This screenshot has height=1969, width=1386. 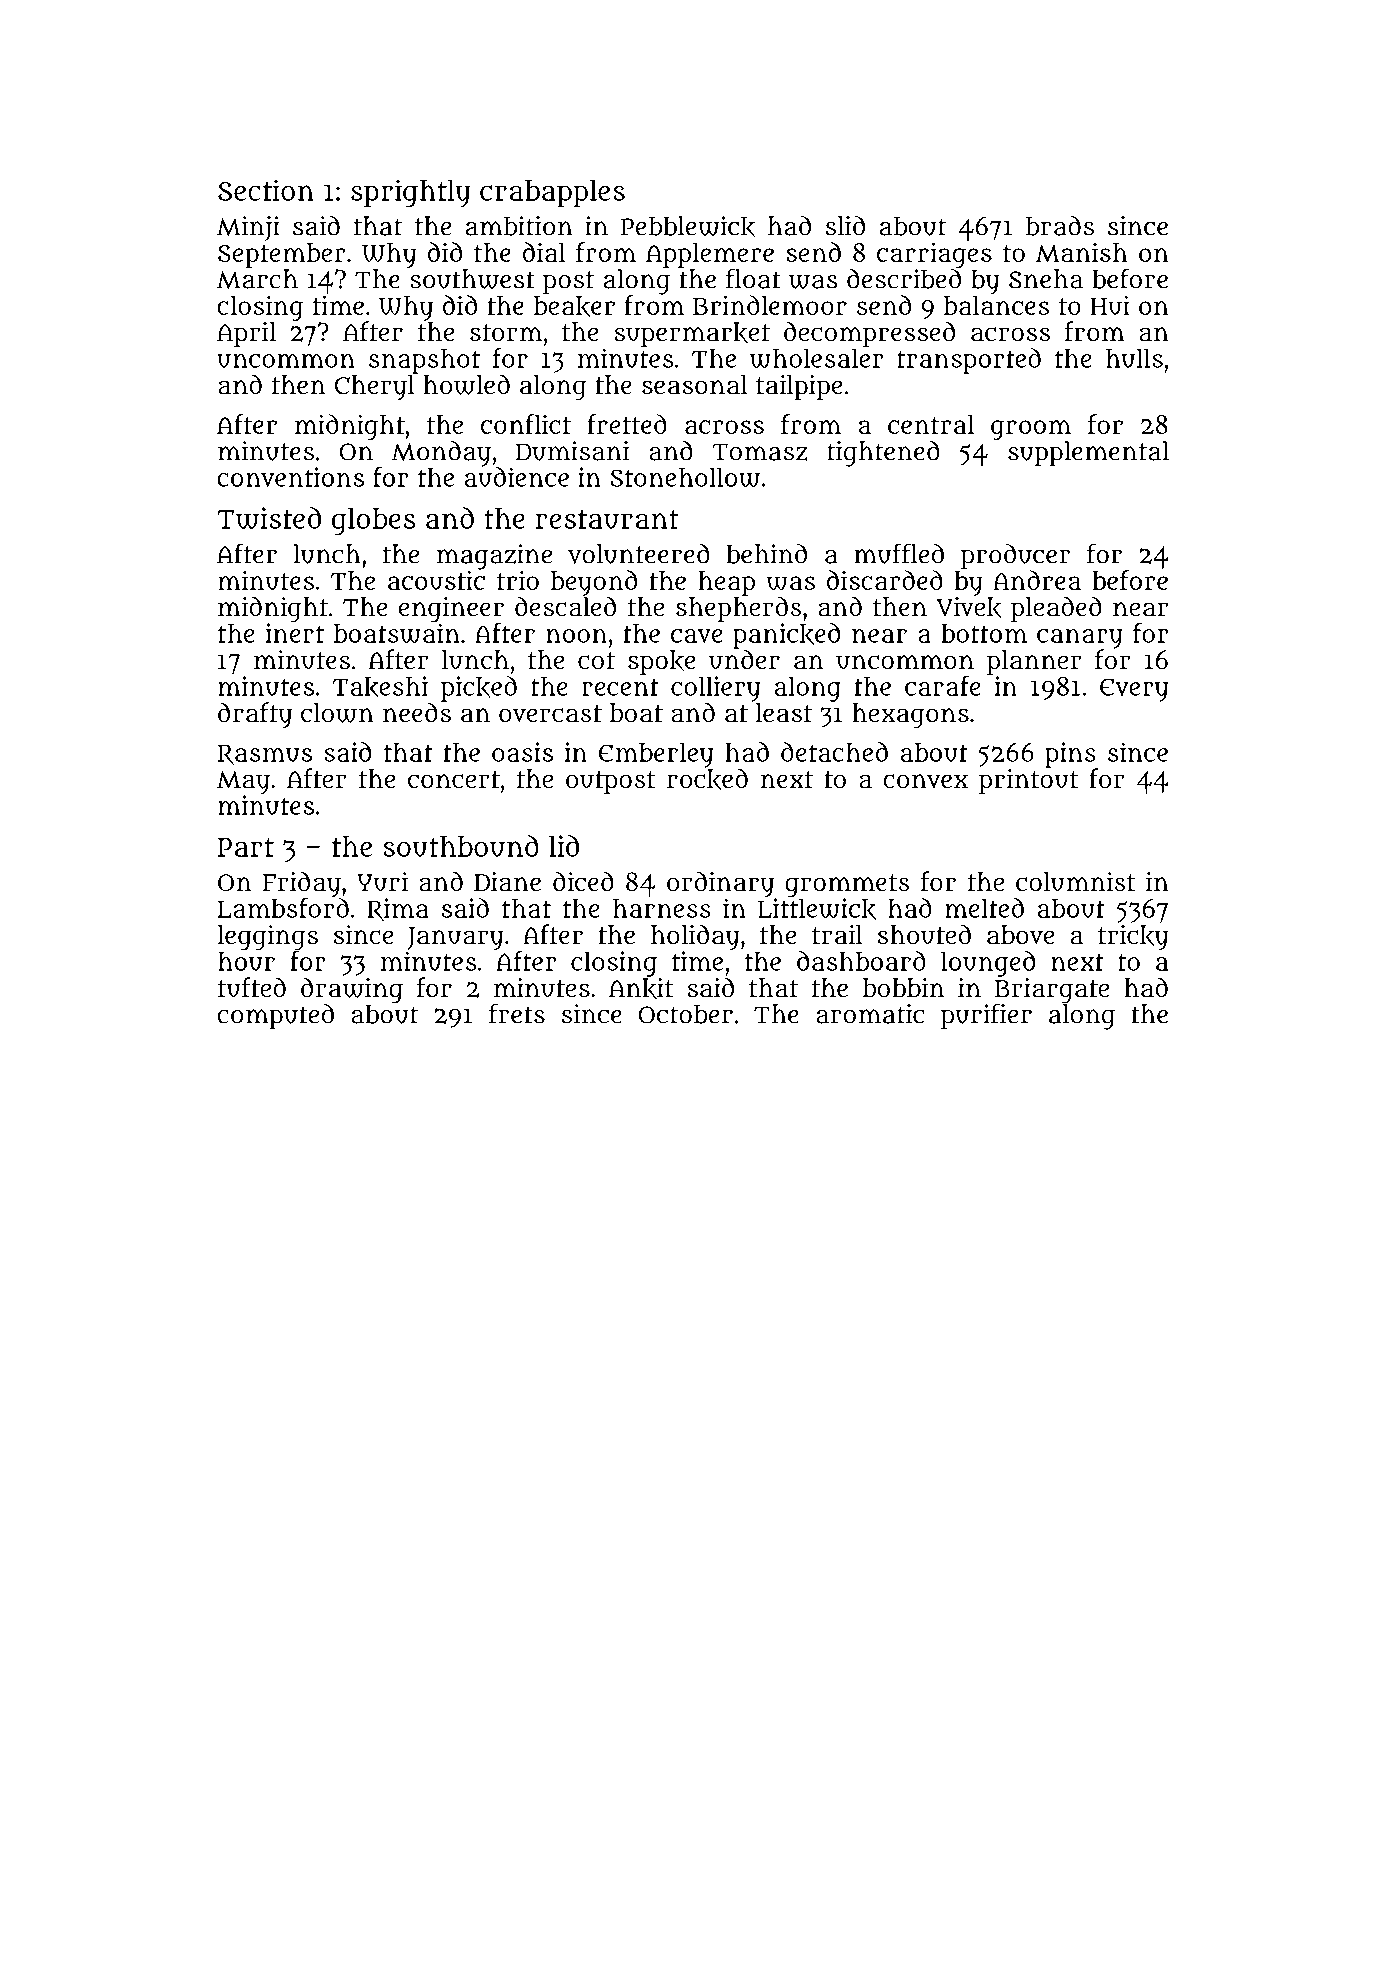 I want to click on Andrea, so click(x=1037, y=580).
